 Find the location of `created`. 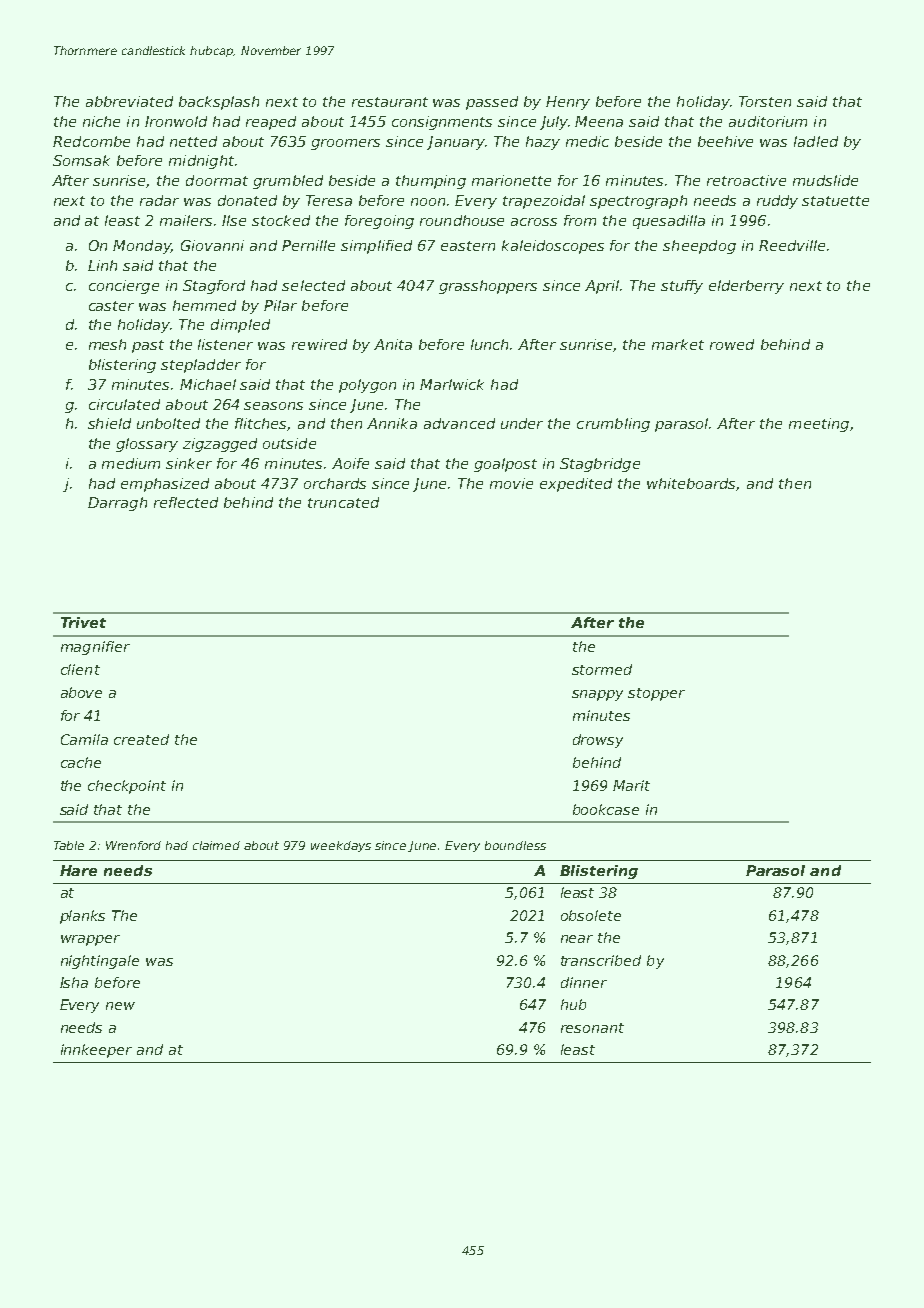

created is located at coordinates (141, 739).
